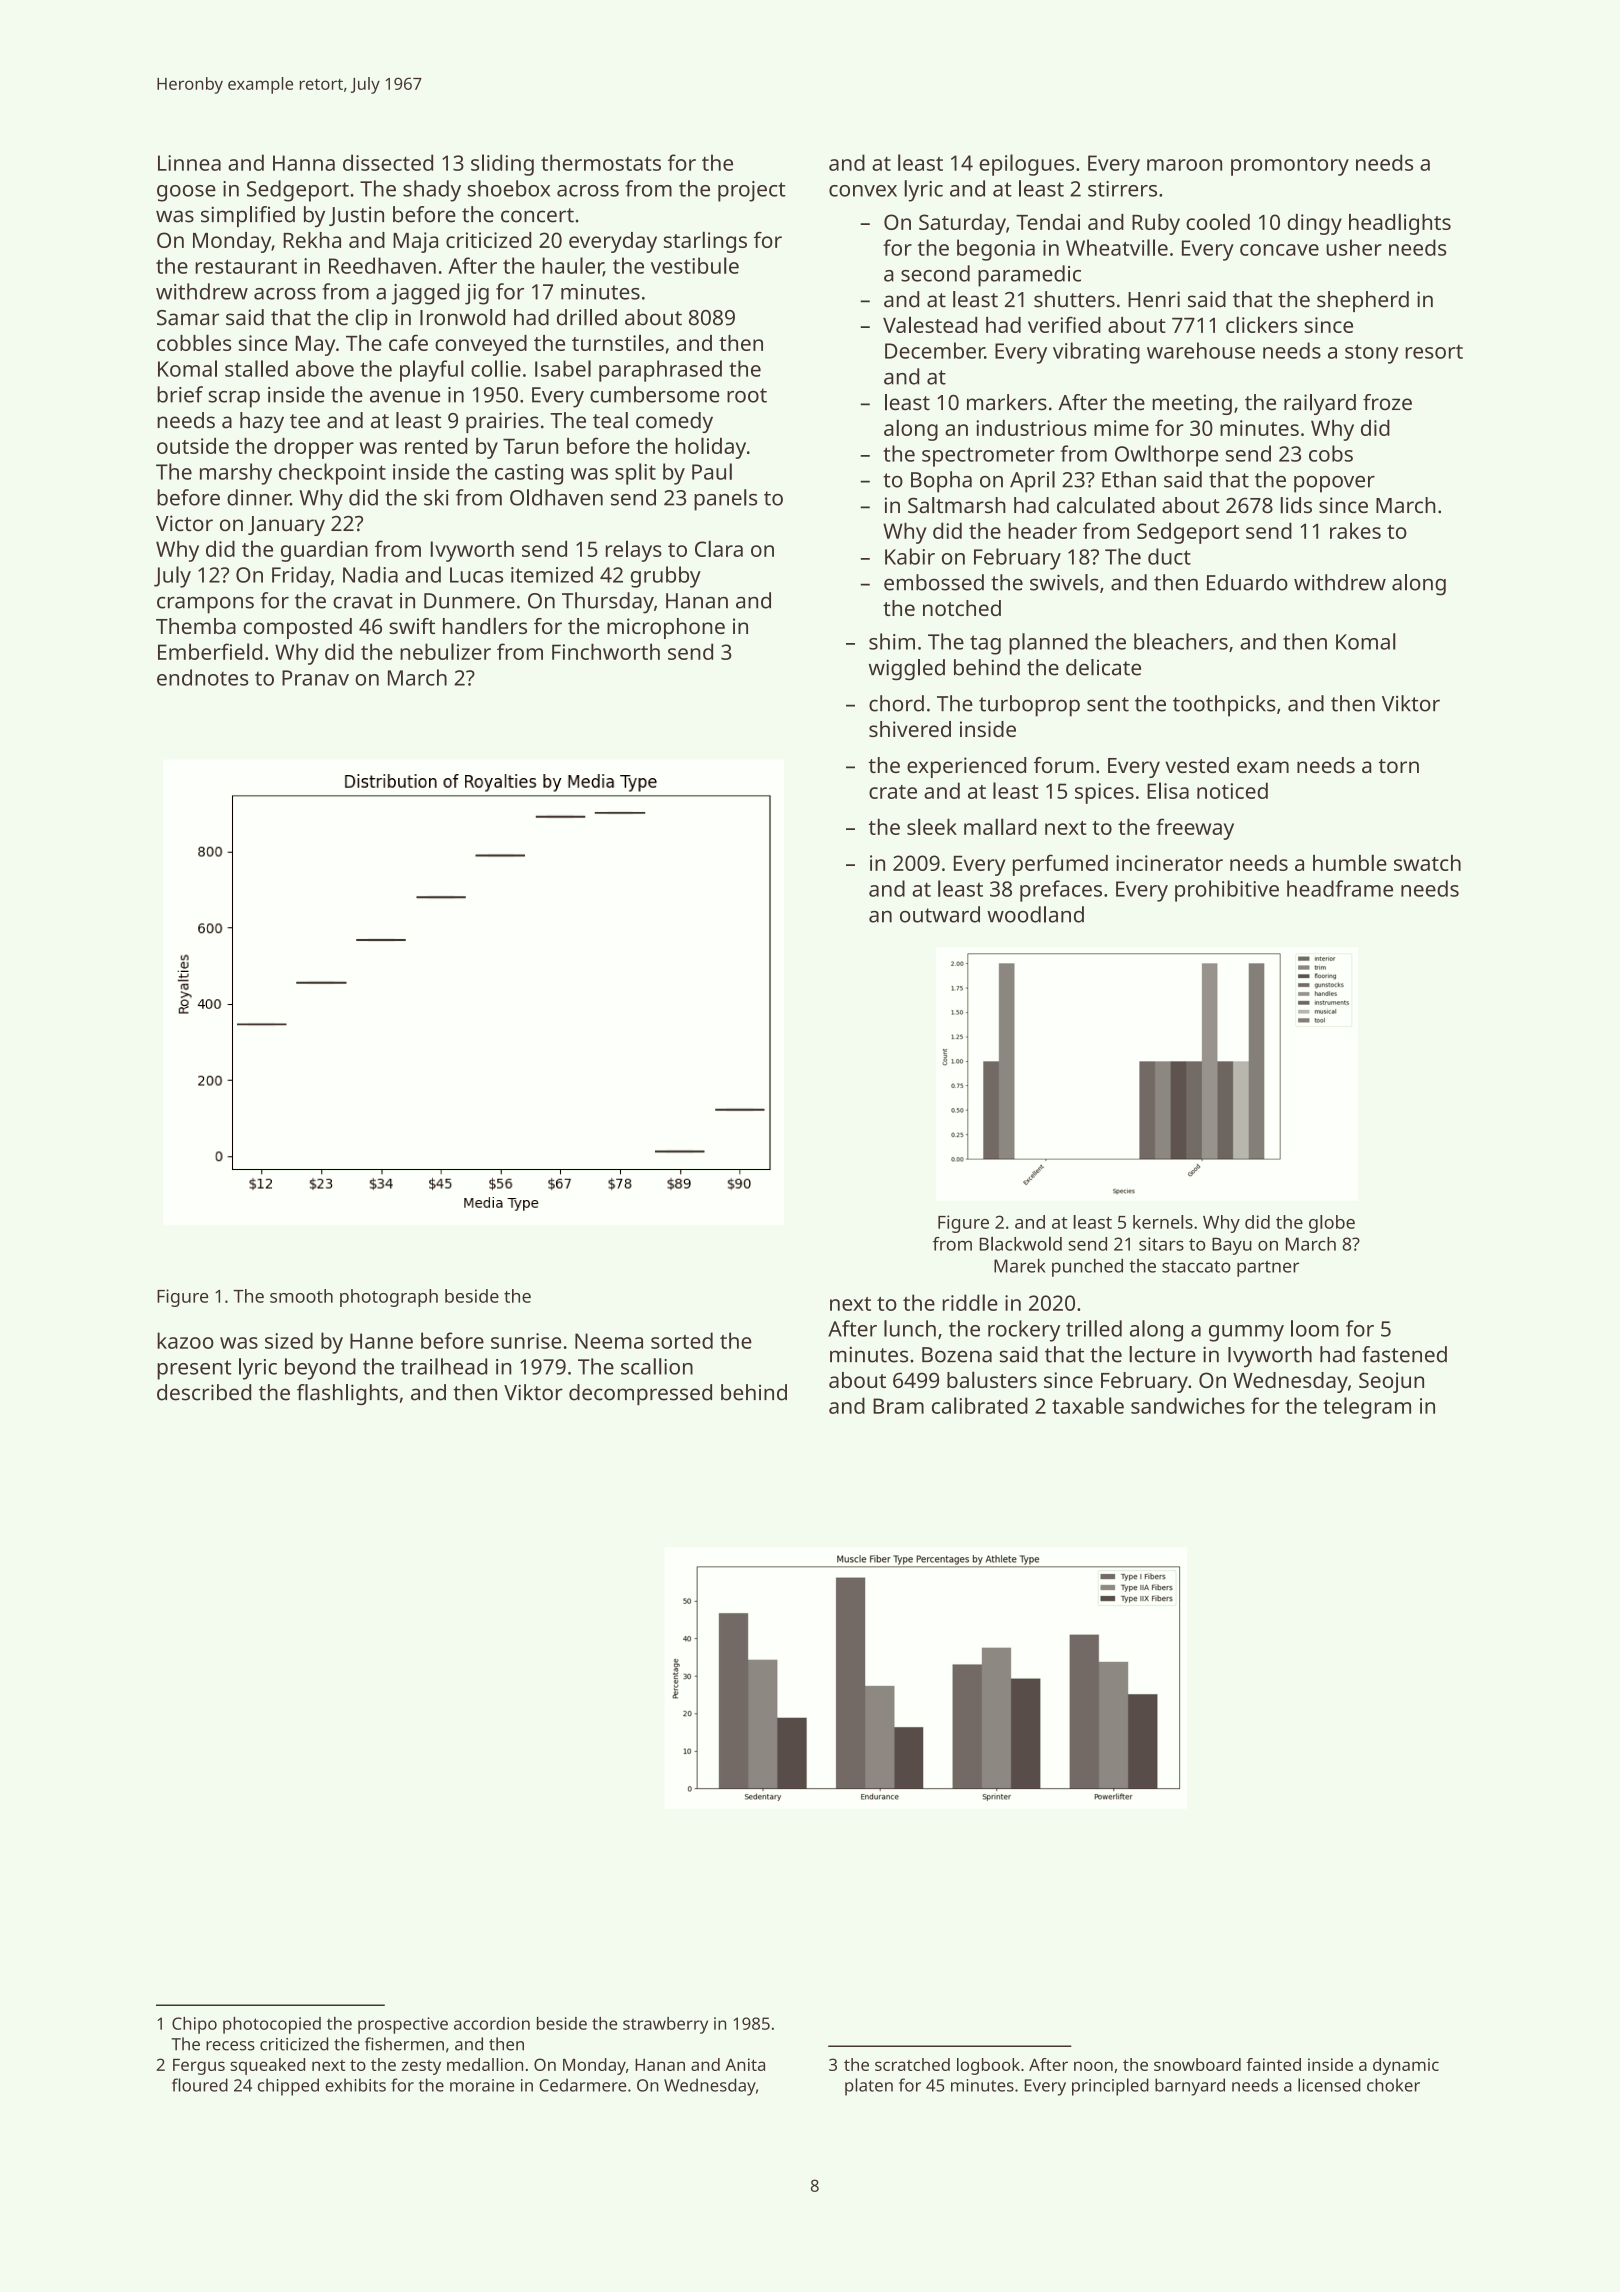 The height and width of the screenshot is (2292, 1620). Describe the element at coordinates (1218, 222) in the screenshot. I see `cooled` at that location.
